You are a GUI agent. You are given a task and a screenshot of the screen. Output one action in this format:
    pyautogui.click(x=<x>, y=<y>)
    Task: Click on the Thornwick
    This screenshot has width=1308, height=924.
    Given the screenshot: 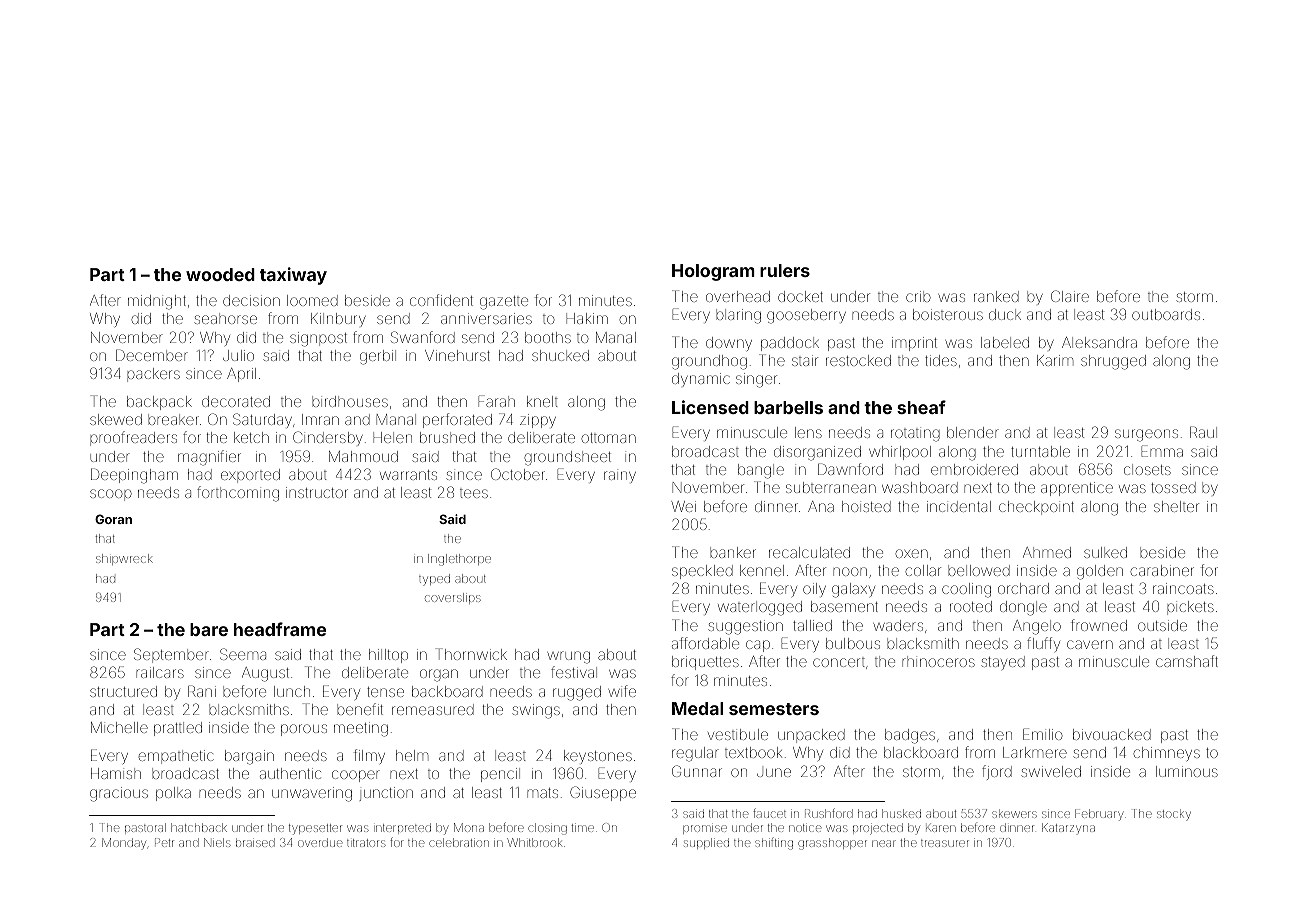 What is the action you would take?
    pyautogui.click(x=471, y=654)
